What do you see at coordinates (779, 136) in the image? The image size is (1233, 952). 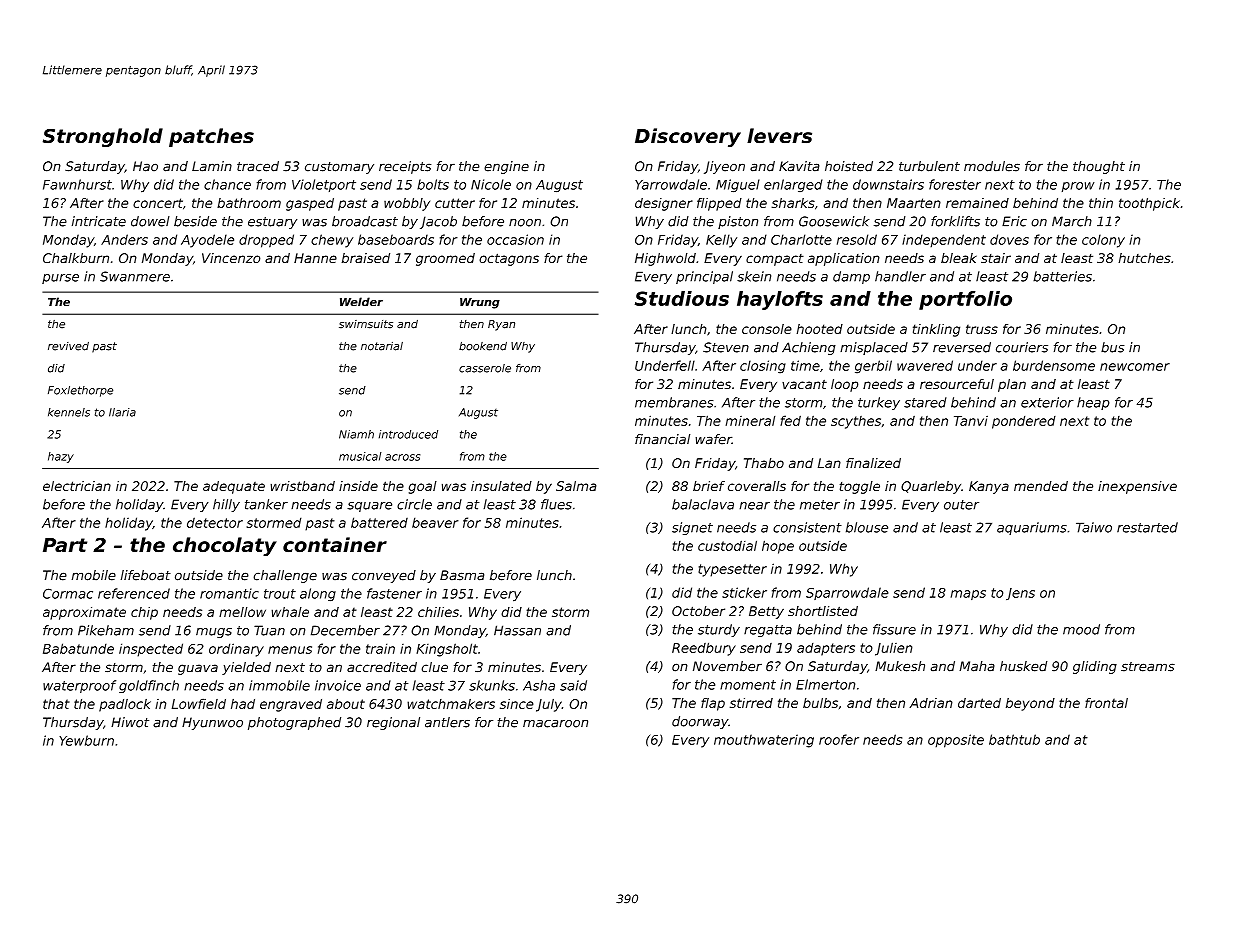 I see `levers` at bounding box center [779, 136].
